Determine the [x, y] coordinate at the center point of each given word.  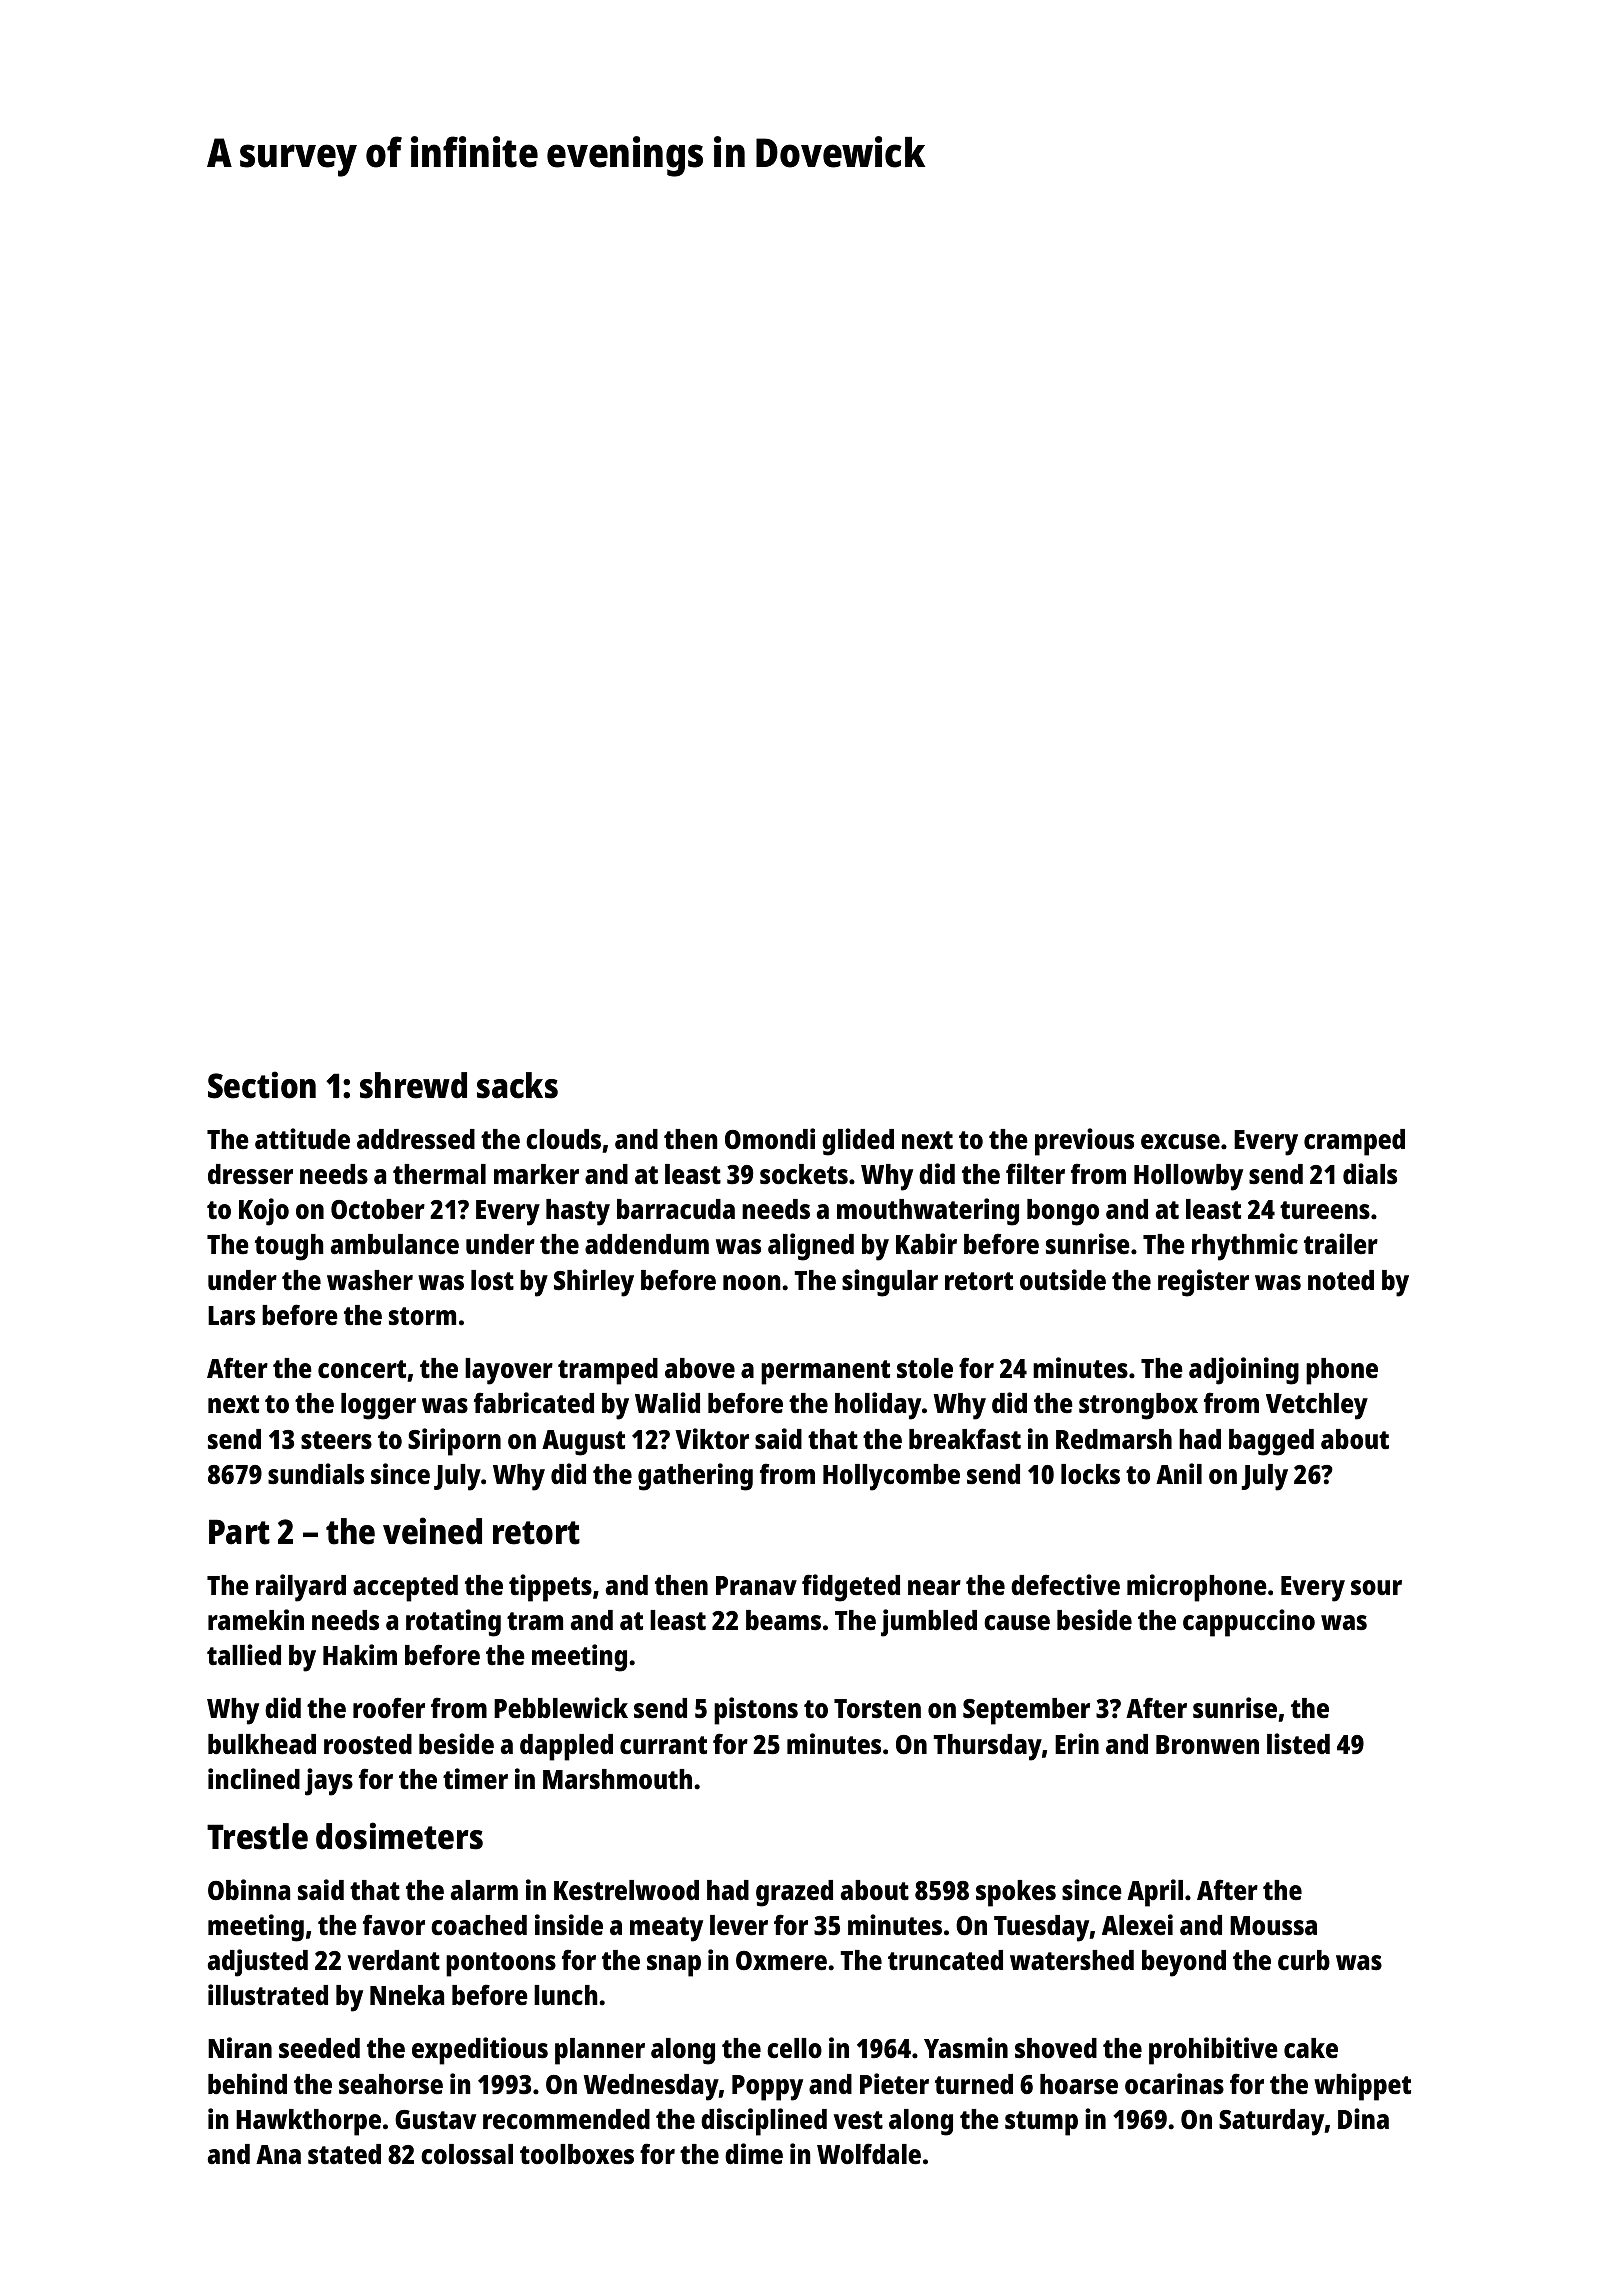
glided [858, 1142]
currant [663, 1745]
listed [1298, 1743]
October [378, 1209]
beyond [1184, 1963]
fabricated [534, 1403]
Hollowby [1188, 1177]
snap [674, 1966]
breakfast [965, 1438]
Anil [1179, 1473]
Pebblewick [561, 1708]
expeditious [480, 2051]
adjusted [258, 1963]
